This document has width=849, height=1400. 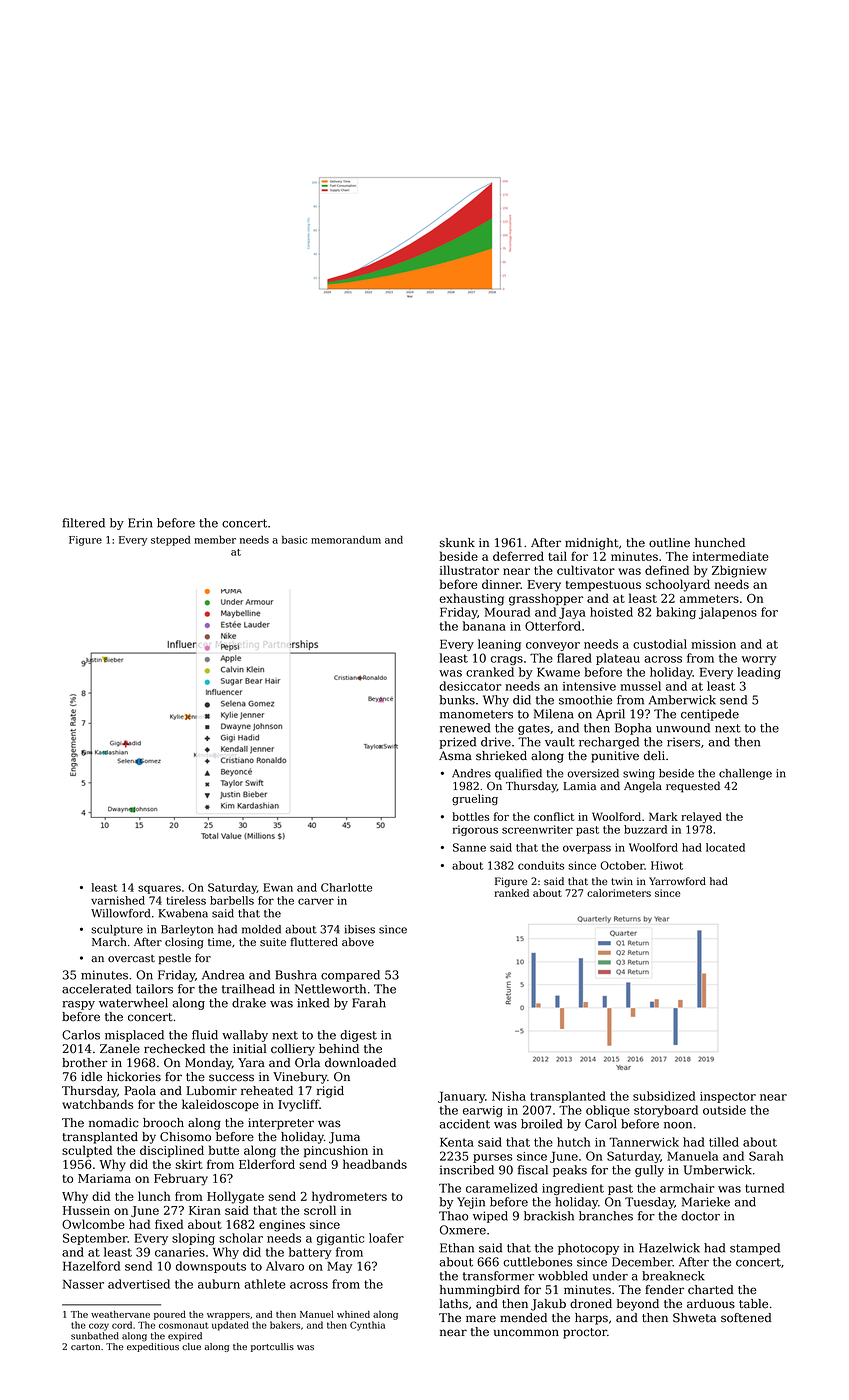 What do you see at coordinates (83, 523) in the document?
I see `filtered` at bounding box center [83, 523].
